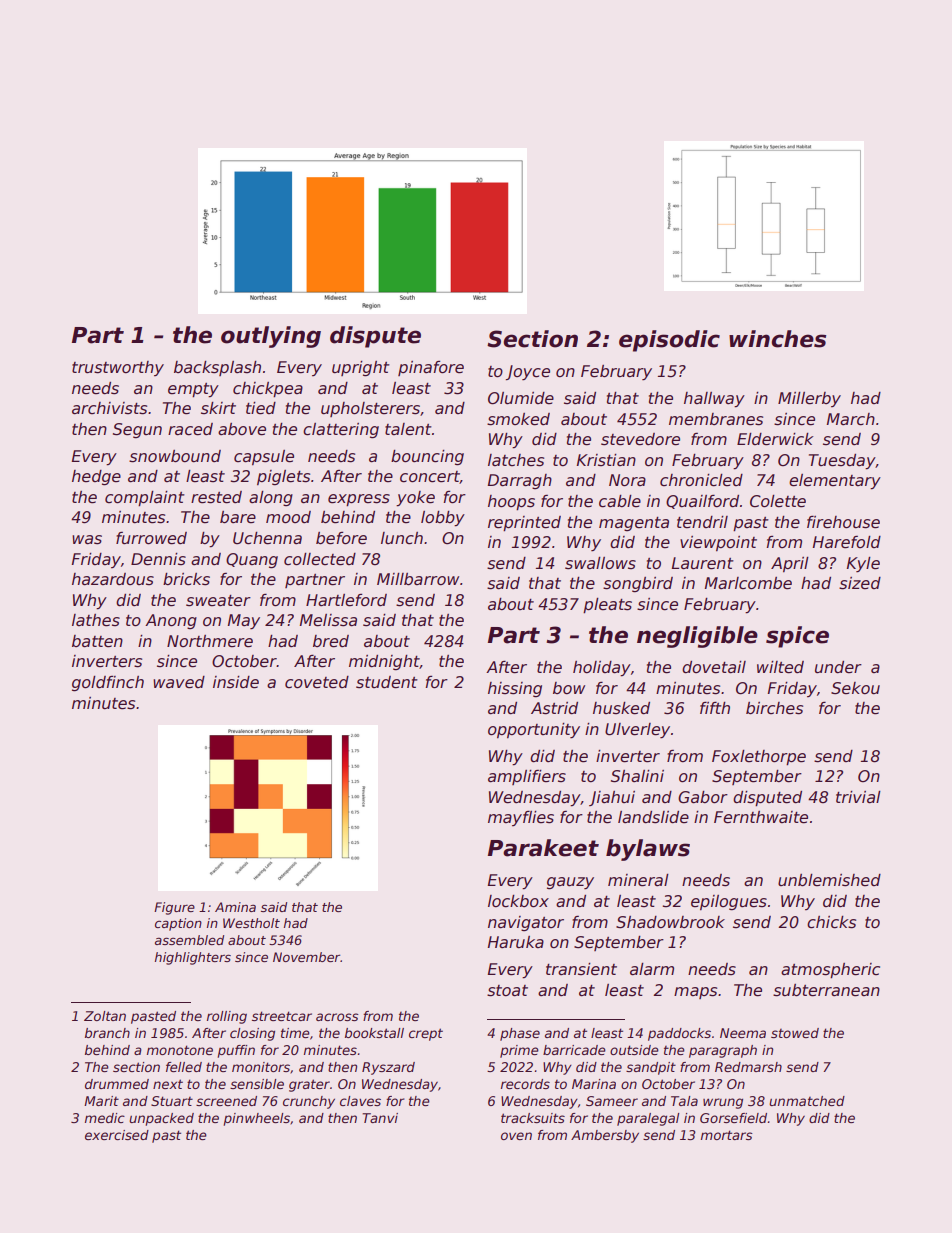 This image has width=952, height=1233. I want to click on clattering, so click(341, 430).
